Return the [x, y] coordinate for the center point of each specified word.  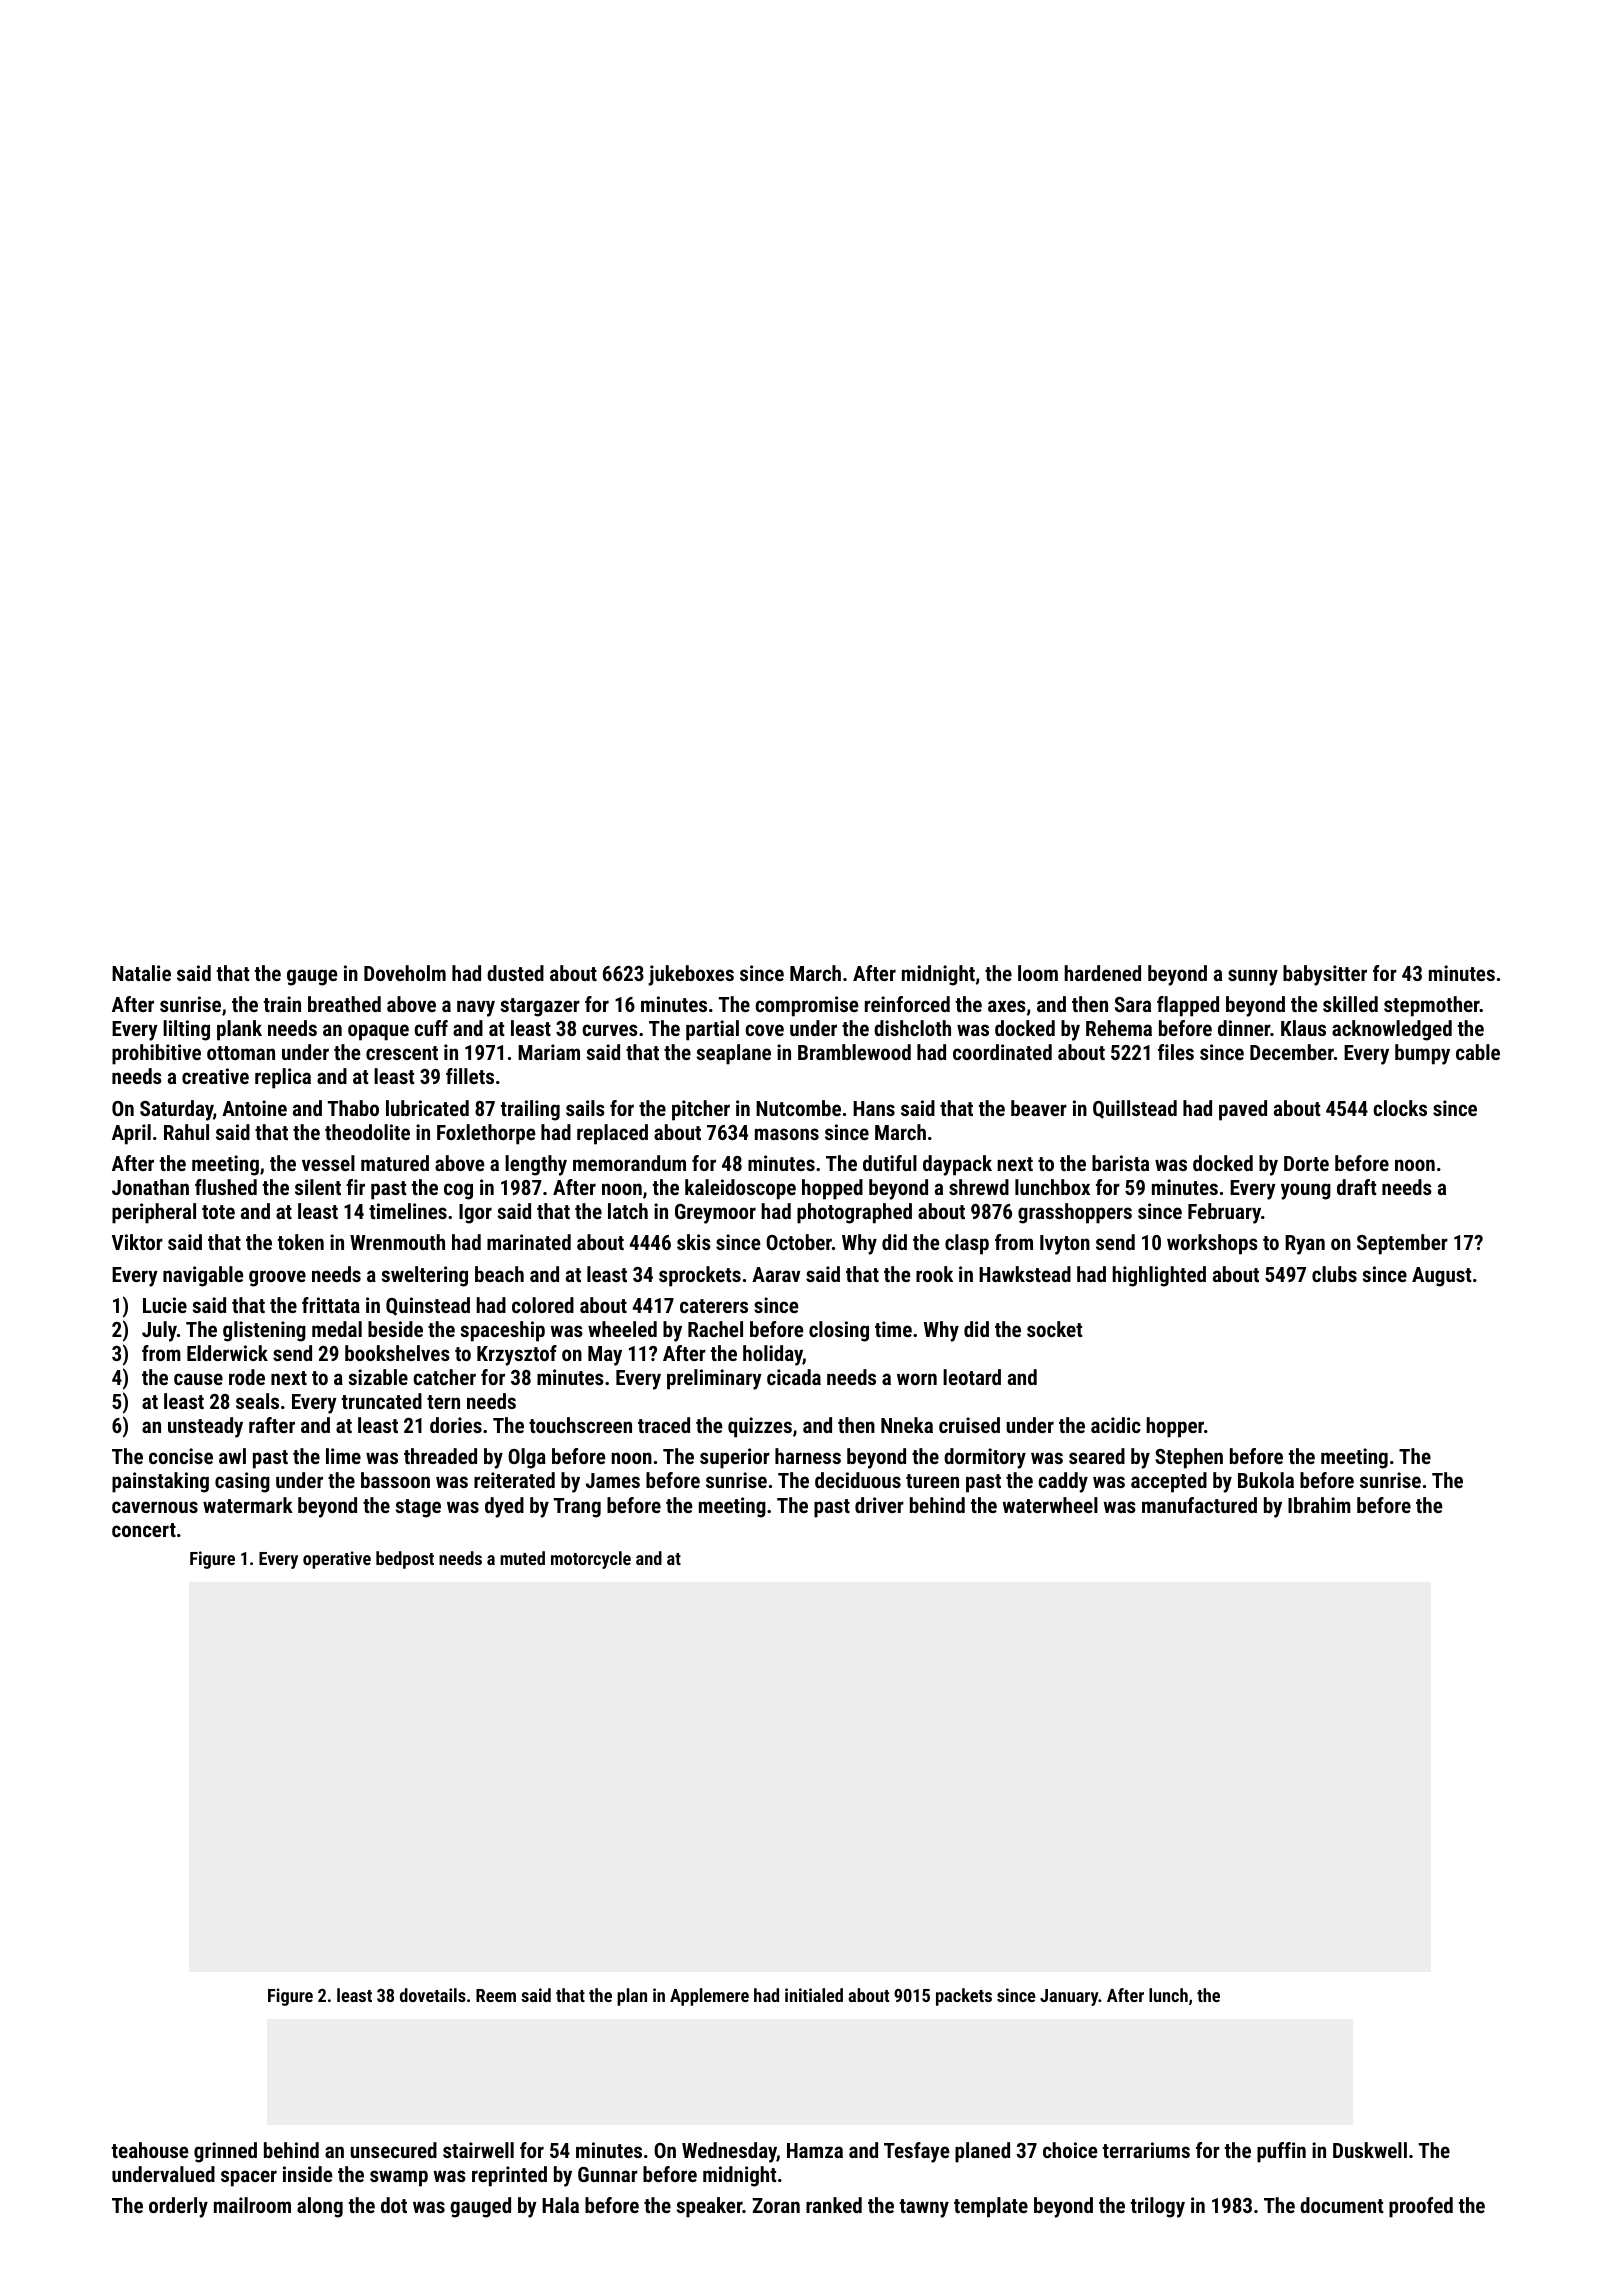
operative [337, 1560]
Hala [560, 2205]
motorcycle [591, 1560]
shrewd [979, 1187]
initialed [814, 1995]
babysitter [1325, 975]
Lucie [165, 1305]
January [1069, 1997]
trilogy [1157, 2207]
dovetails [433, 1995]
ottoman [241, 1053]
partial [712, 1030]
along [320, 2207]
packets [964, 1997]
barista [1120, 1163]
